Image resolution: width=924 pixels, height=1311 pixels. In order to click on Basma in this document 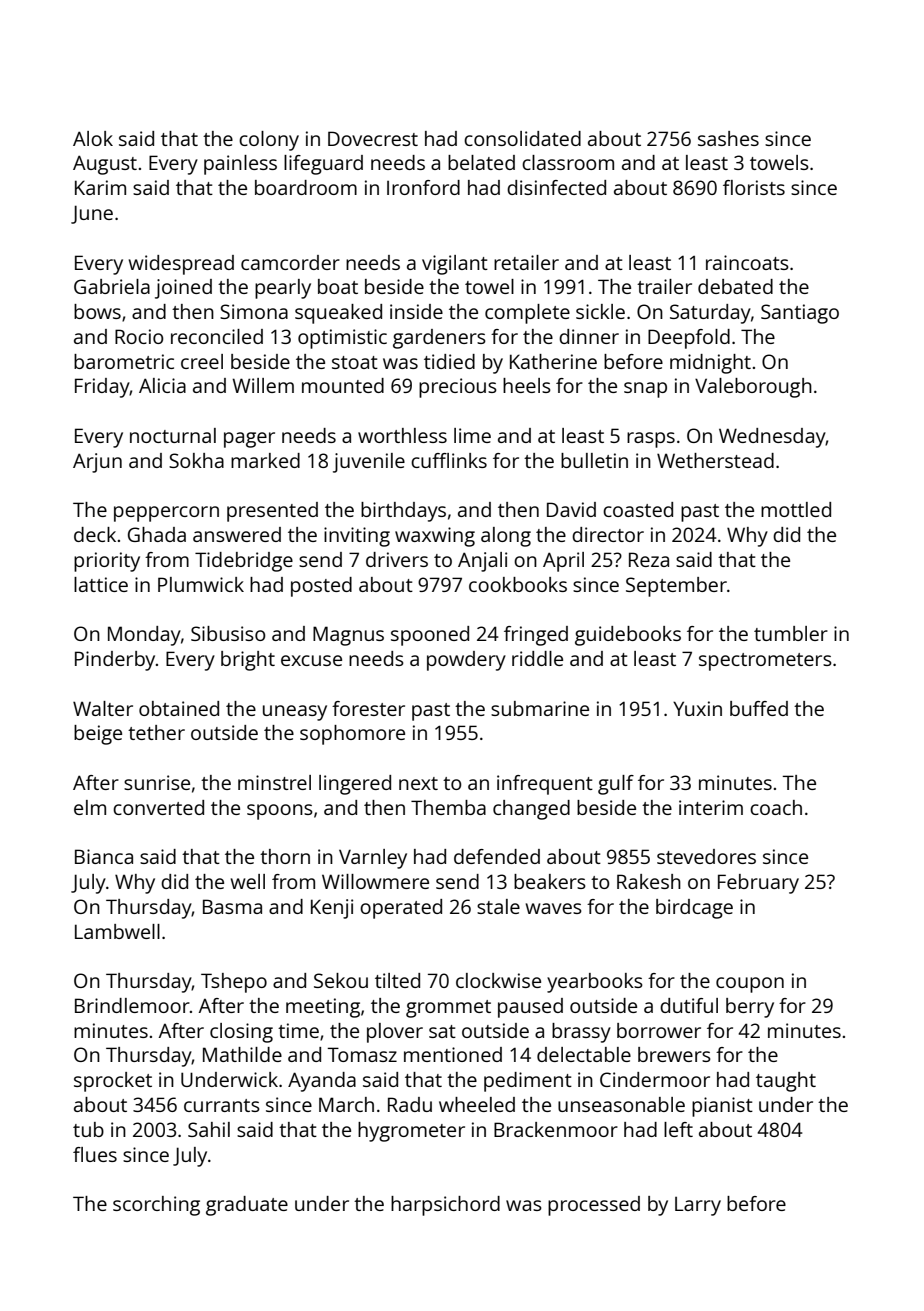, I will do `click(232, 906)`.
